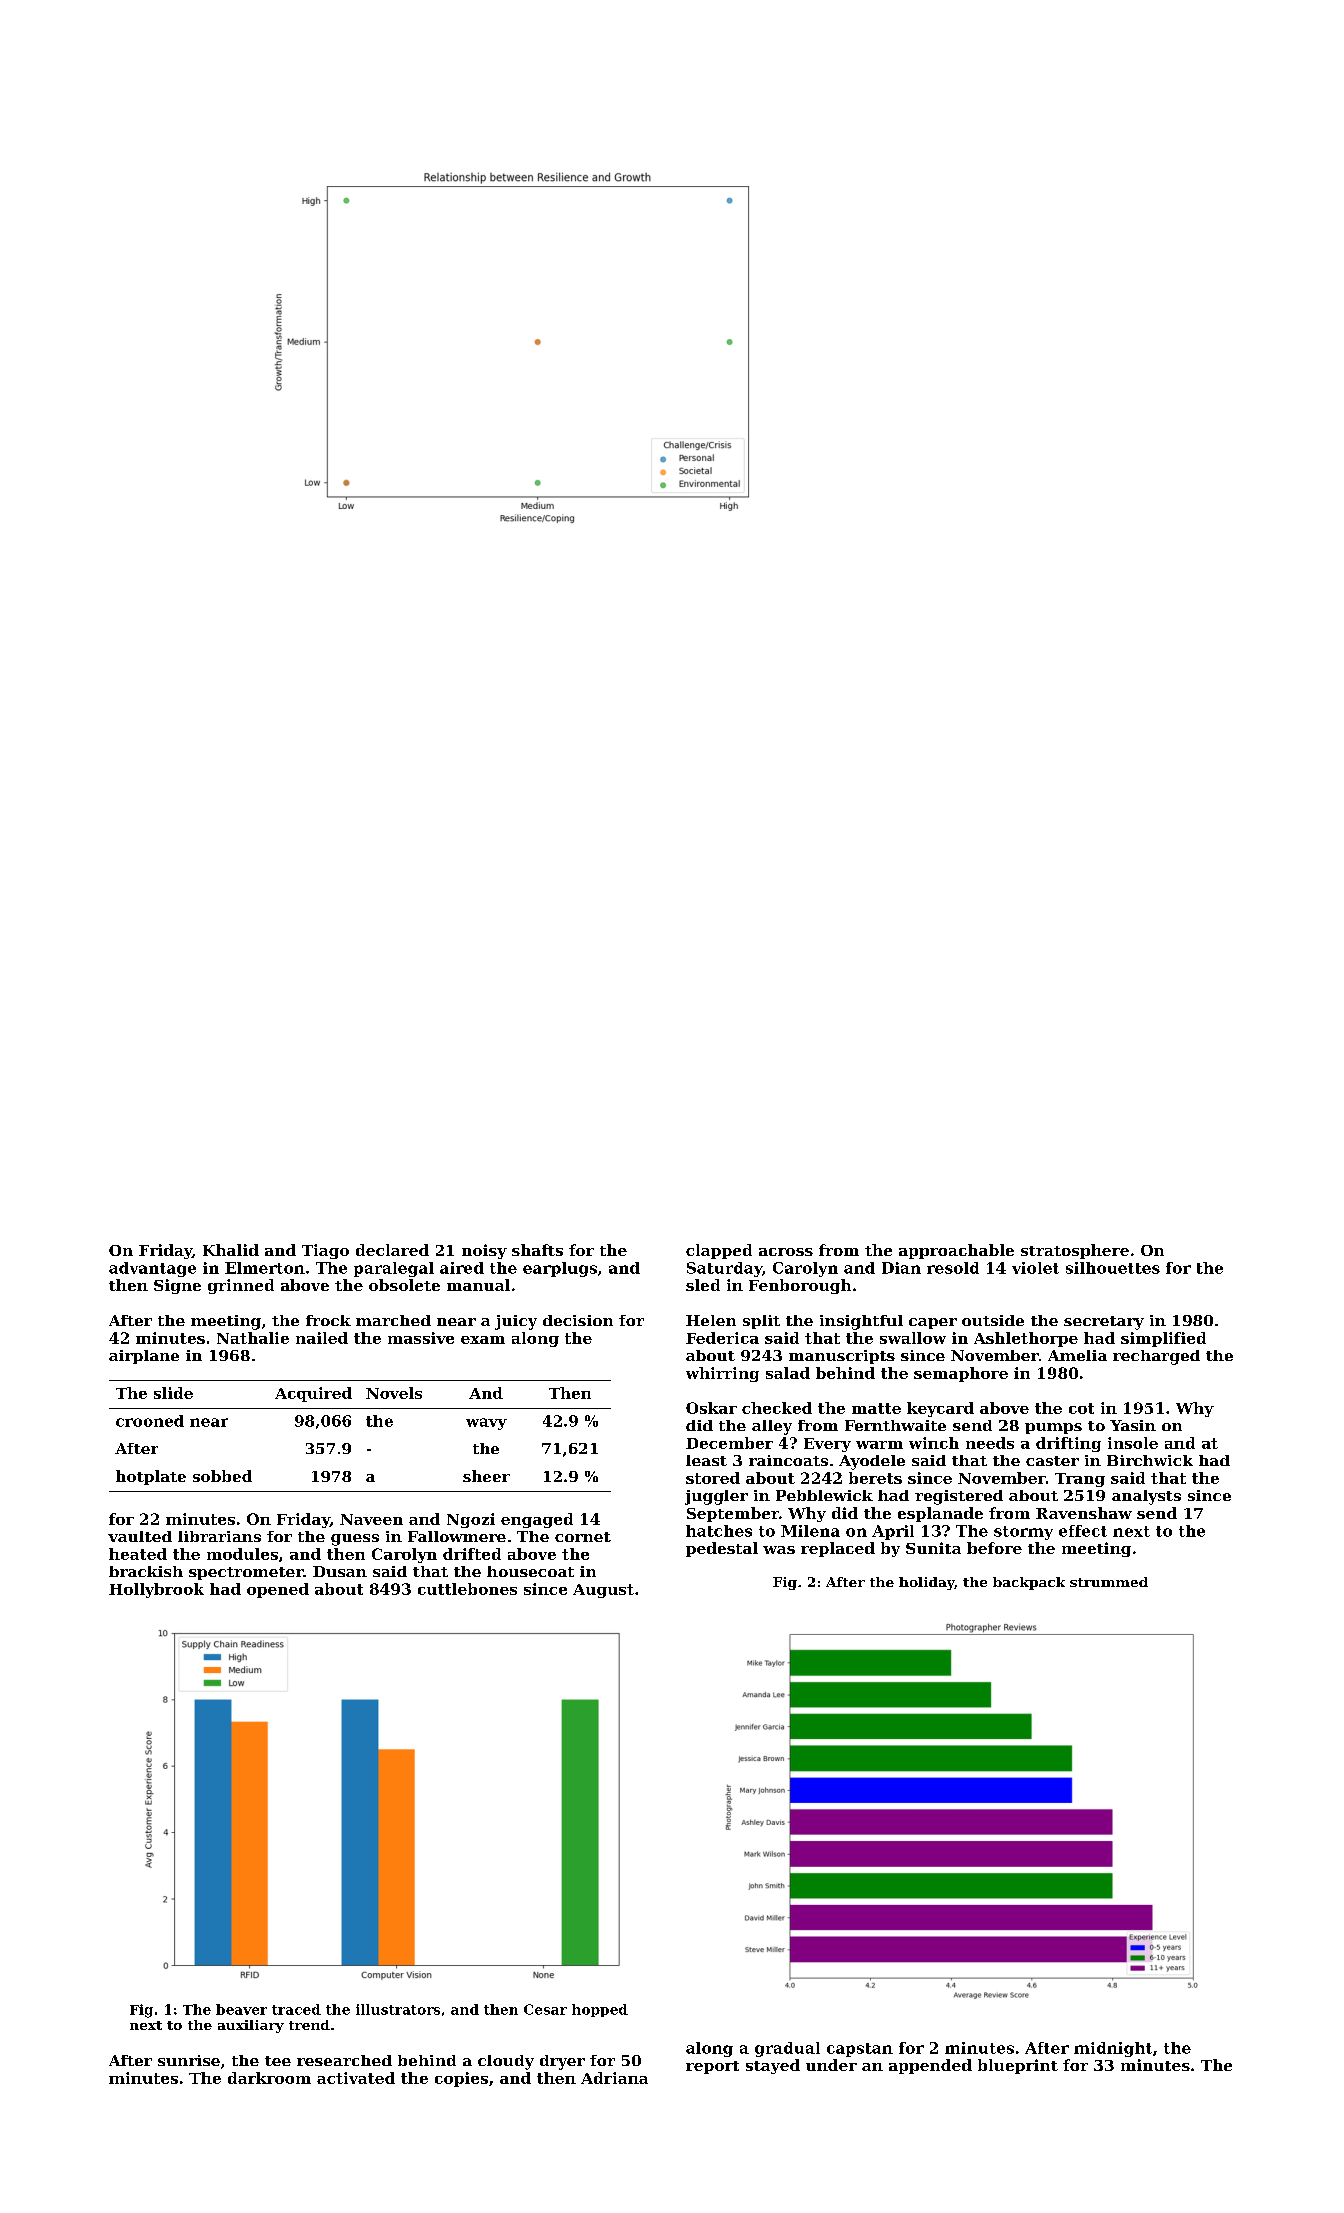 The height and width of the document is (2213, 1344). Describe the element at coordinates (231, 1250) in the document. I see `Khalid` at that location.
